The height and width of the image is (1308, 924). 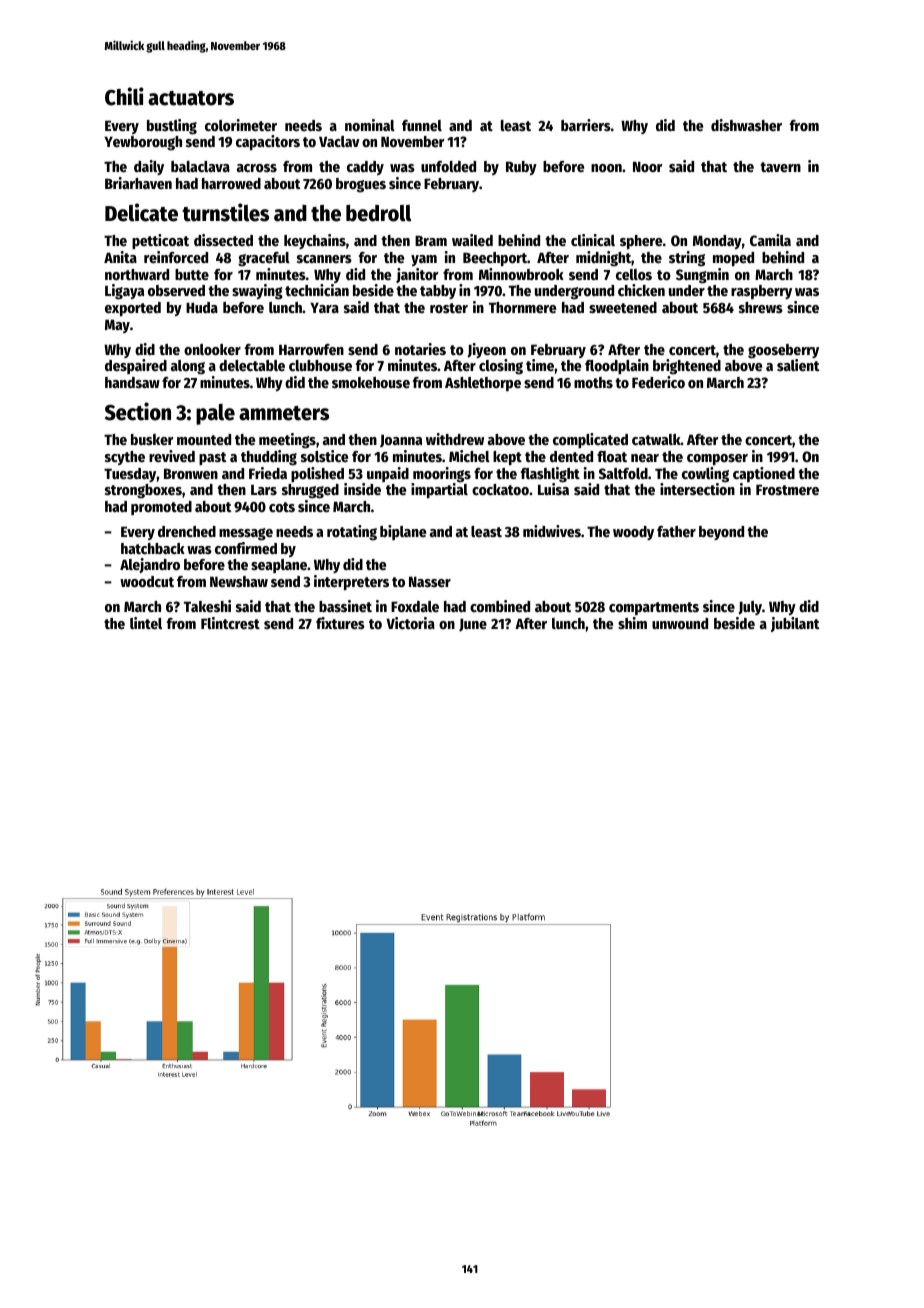 I want to click on delectable, so click(x=252, y=365).
